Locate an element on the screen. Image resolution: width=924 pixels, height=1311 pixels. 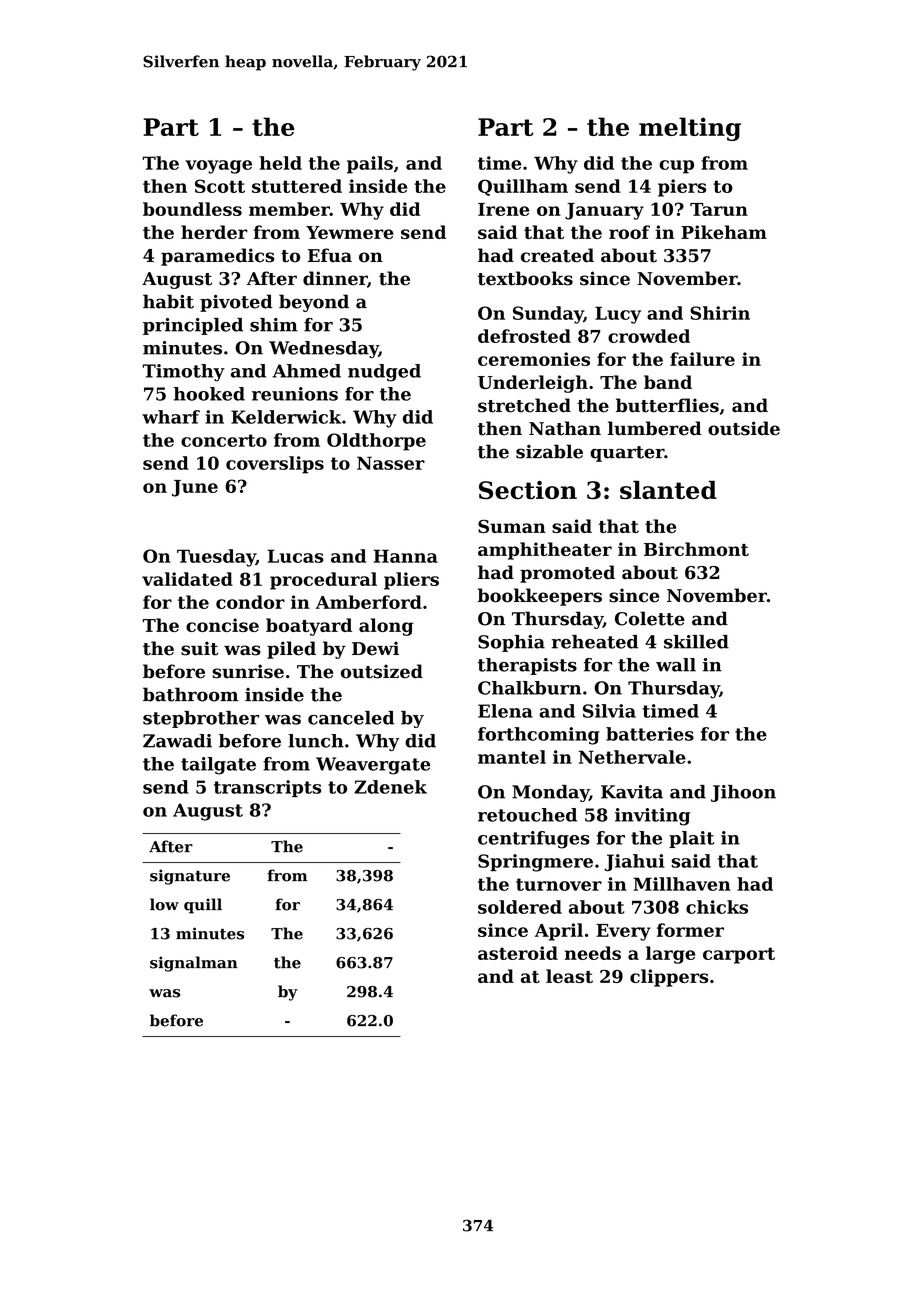
signalman is located at coordinates (194, 964).
